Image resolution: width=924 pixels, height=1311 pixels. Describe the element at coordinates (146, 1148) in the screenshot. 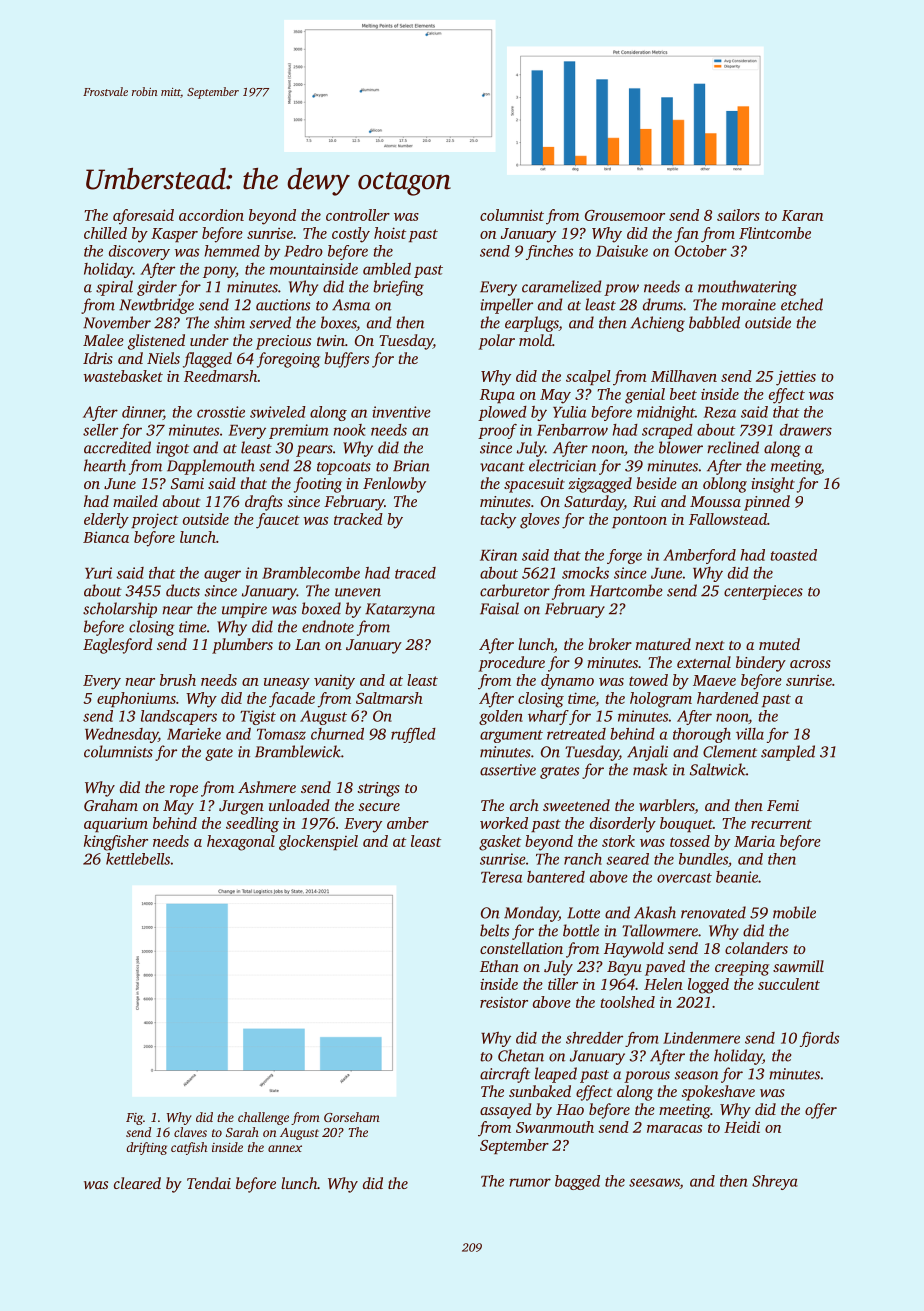

I see `drifting` at that location.
